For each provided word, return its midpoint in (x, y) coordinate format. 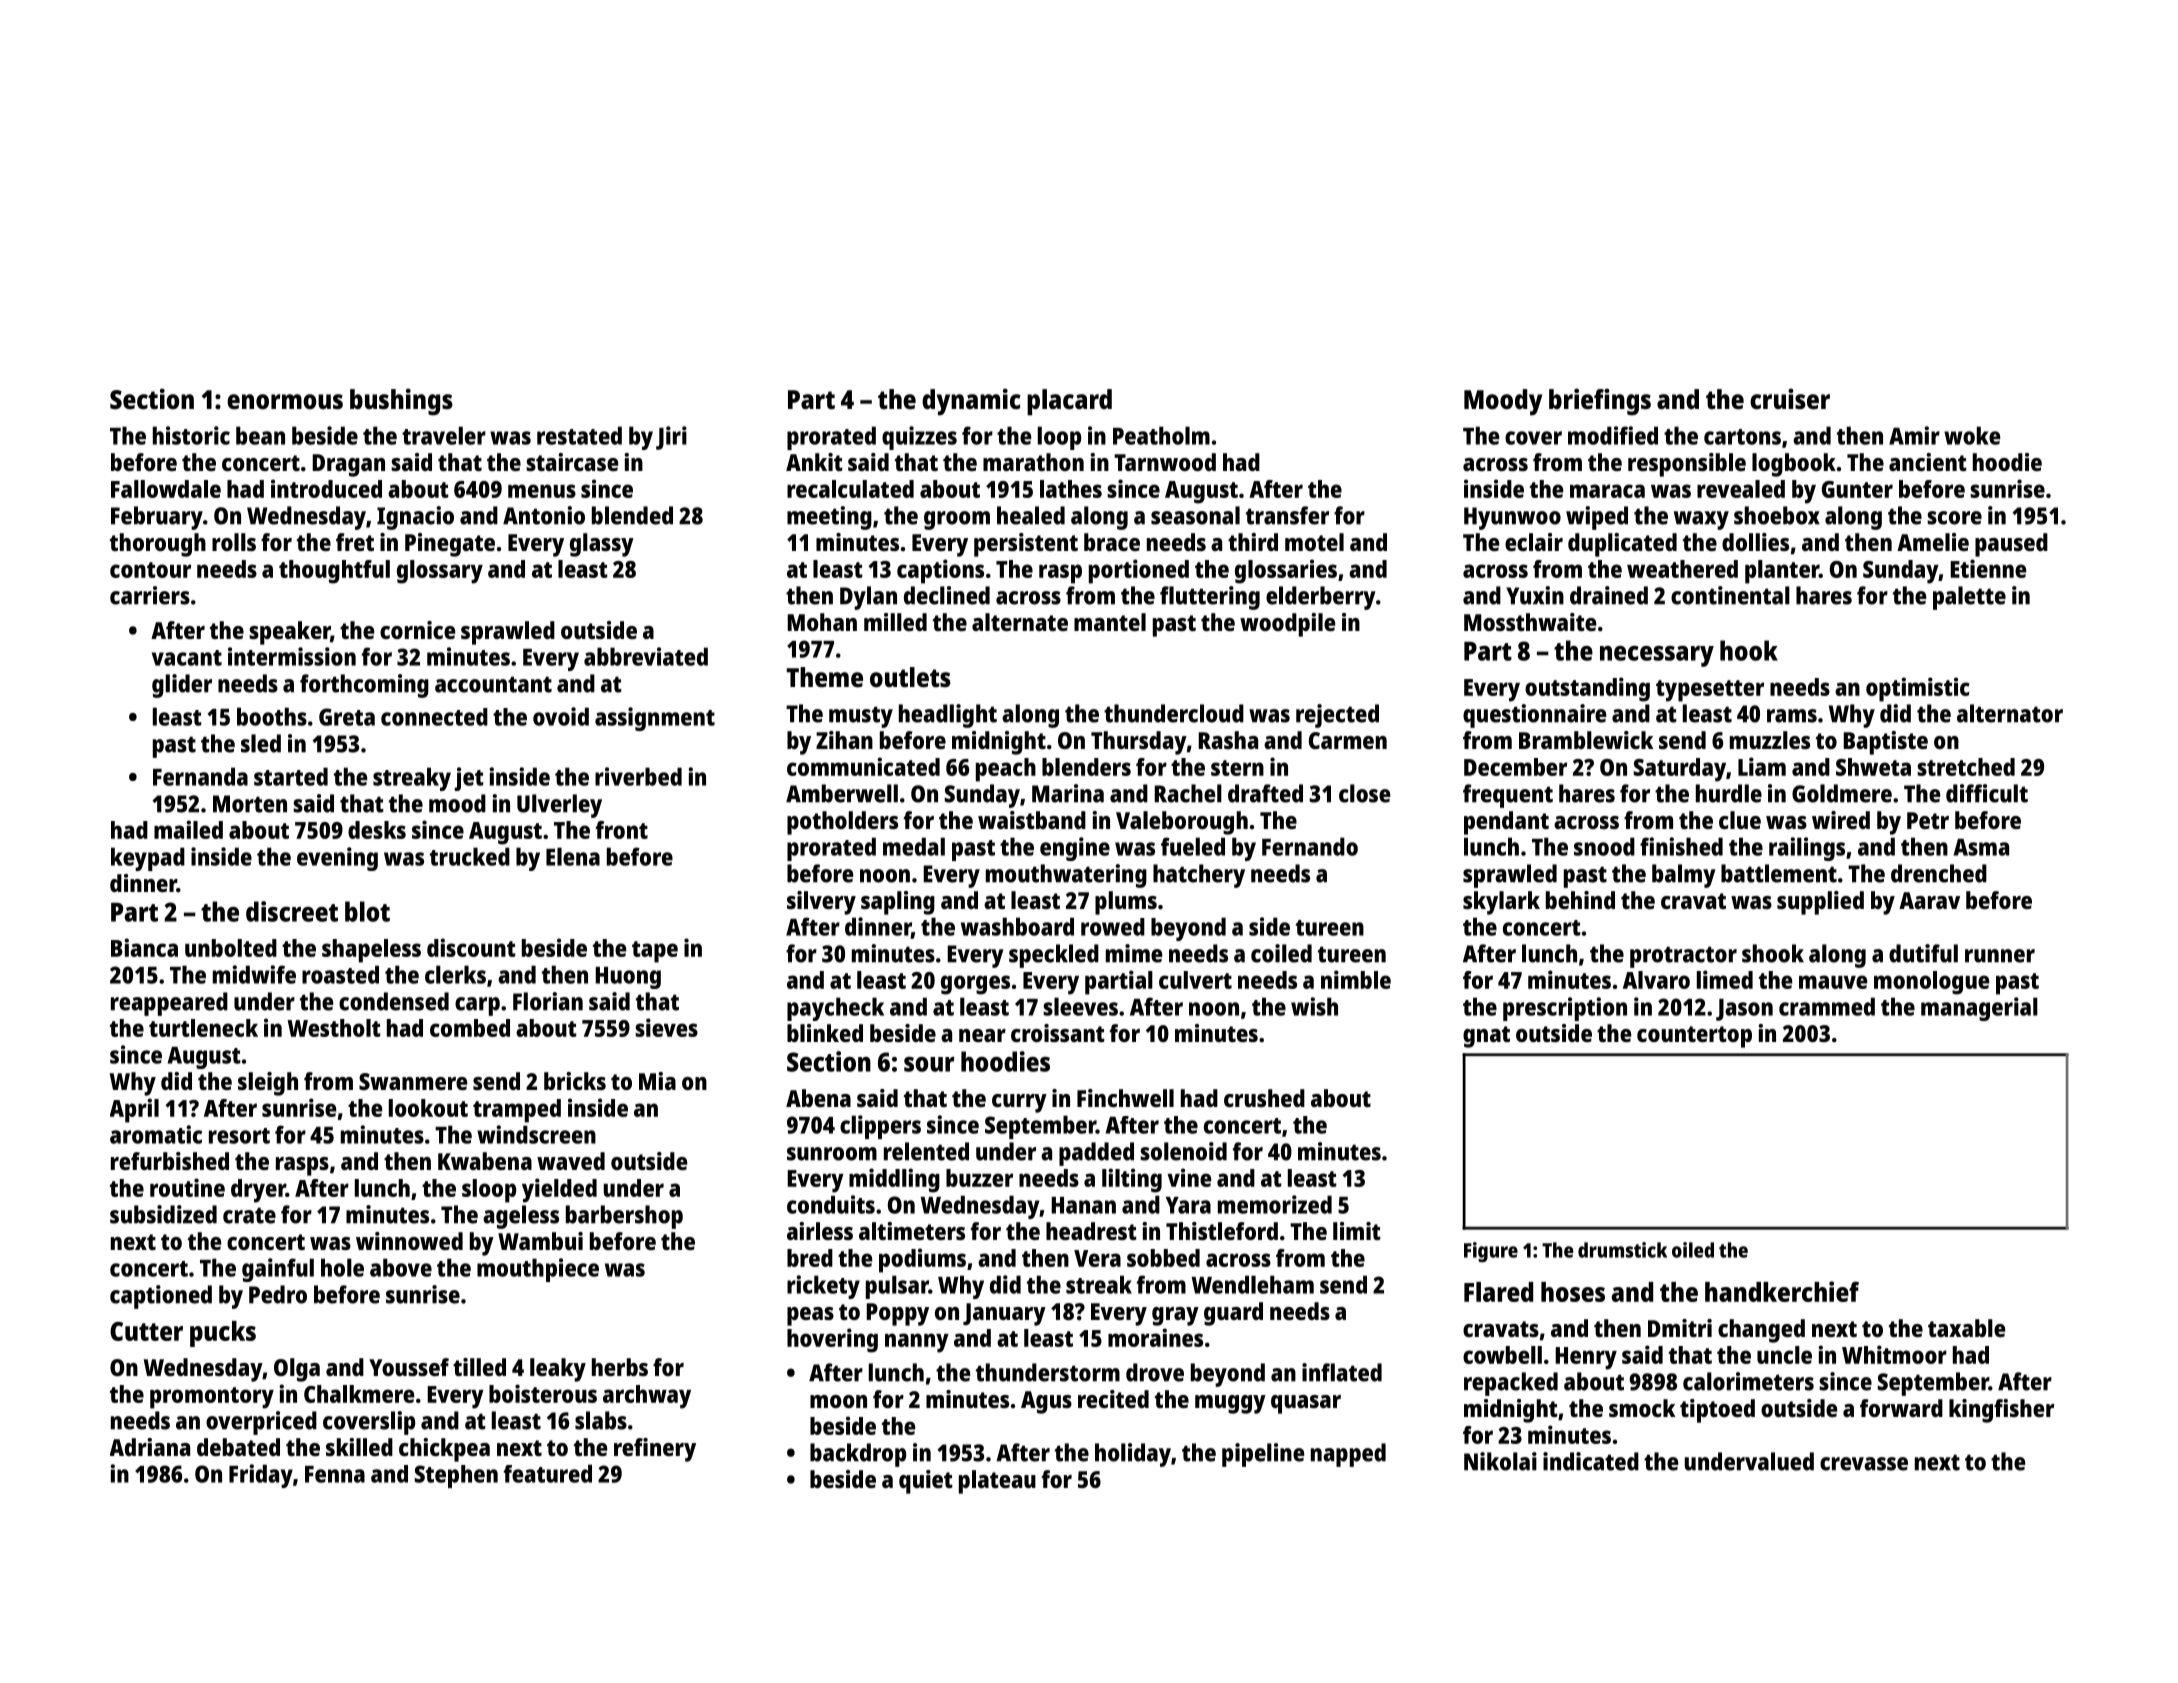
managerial (1979, 1009)
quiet (926, 1482)
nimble (1356, 979)
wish (1314, 1006)
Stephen (456, 1476)
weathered (1682, 569)
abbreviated (646, 656)
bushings (401, 402)
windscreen (536, 1134)
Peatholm (1161, 435)
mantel (1110, 622)
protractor (1683, 957)
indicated (1591, 1461)
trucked (470, 856)
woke (1972, 435)
